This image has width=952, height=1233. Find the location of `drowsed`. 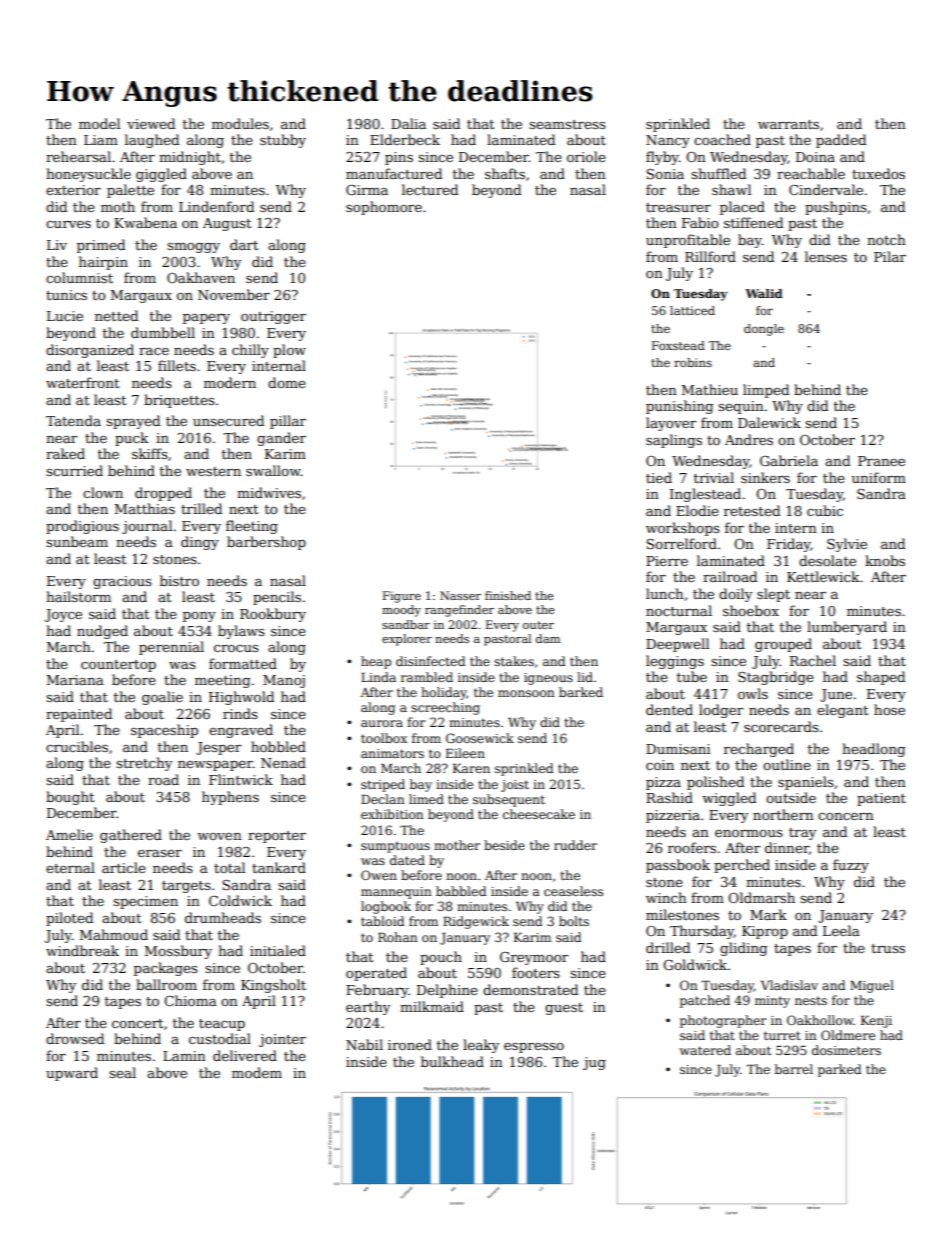

drowsed is located at coordinates (75, 1038).
